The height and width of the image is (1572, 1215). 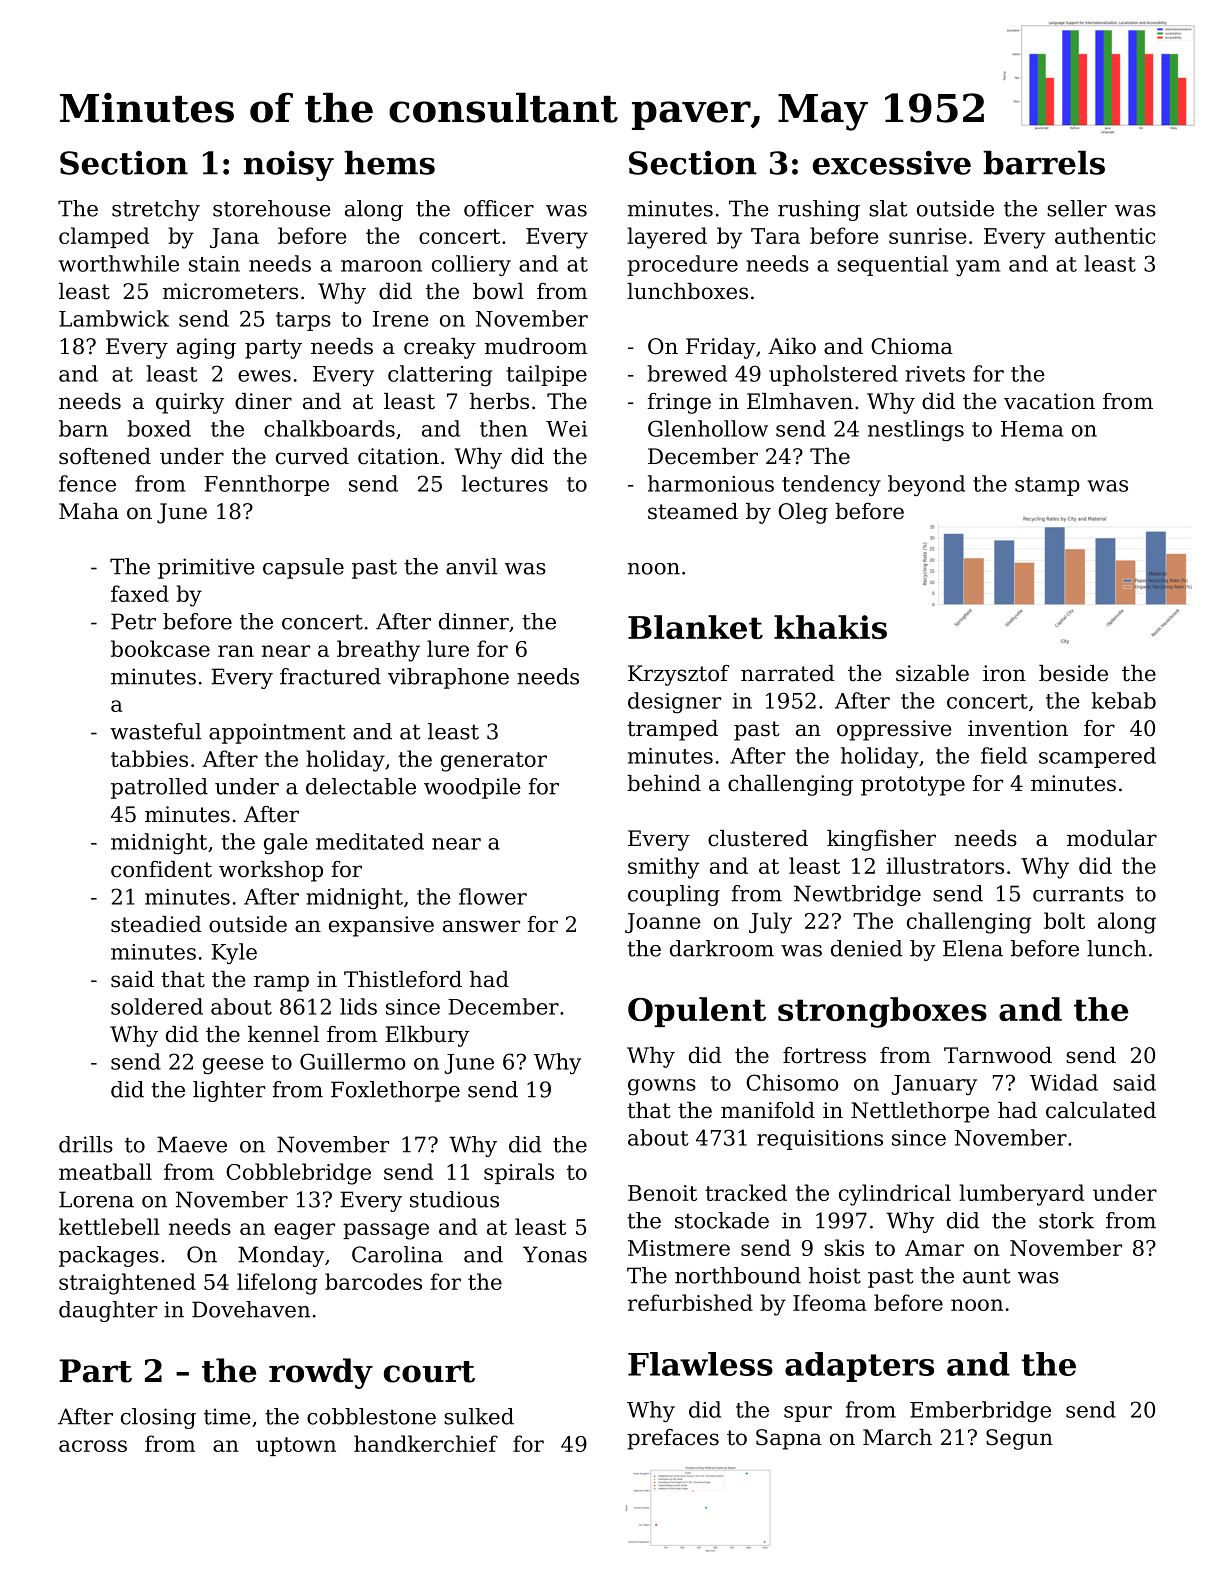 What do you see at coordinates (251, 1309) in the image?
I see `Dovehaven` at bounding box center [251, 1309].
